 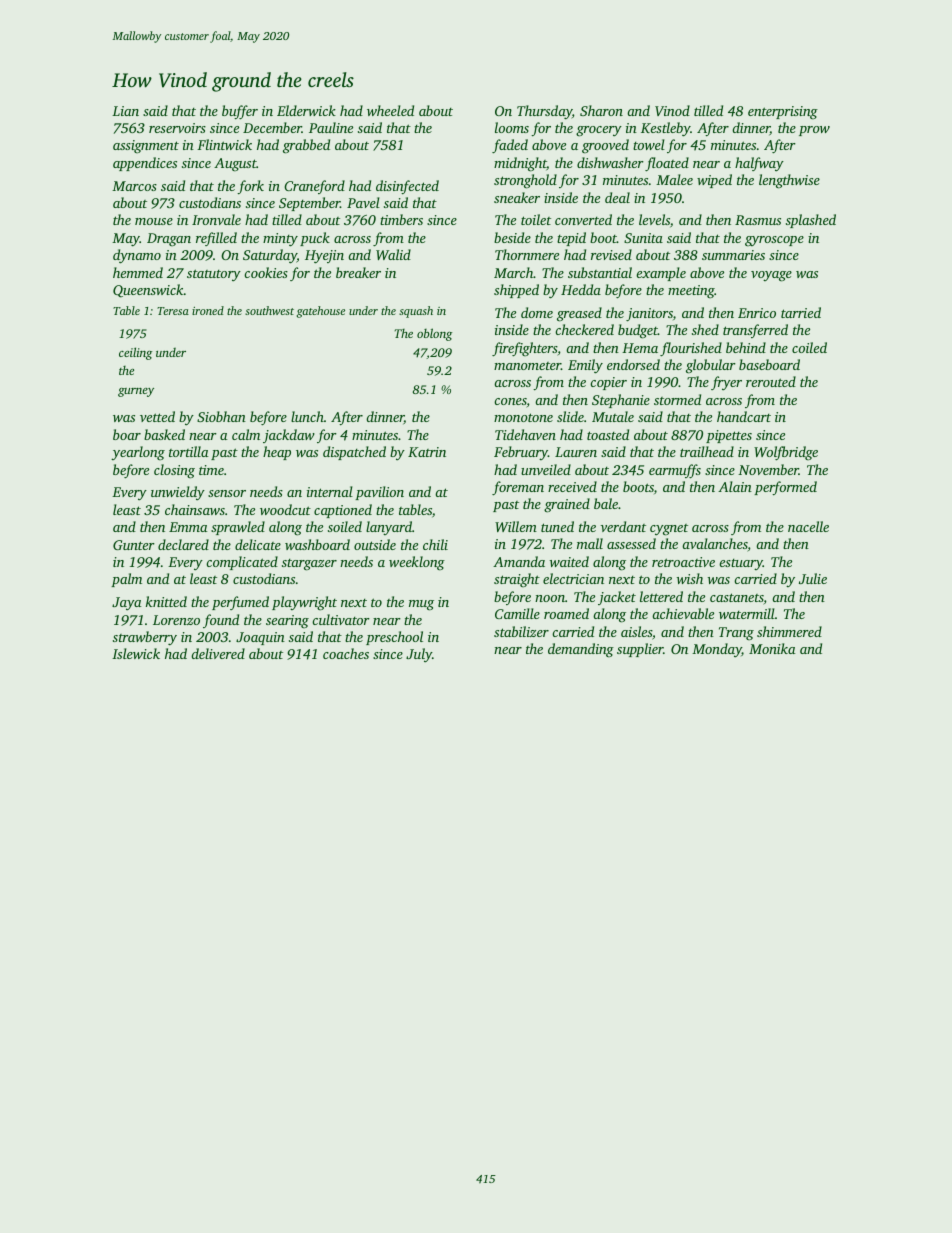 I want to click on gyroscope, so click(x=774, y=241).
